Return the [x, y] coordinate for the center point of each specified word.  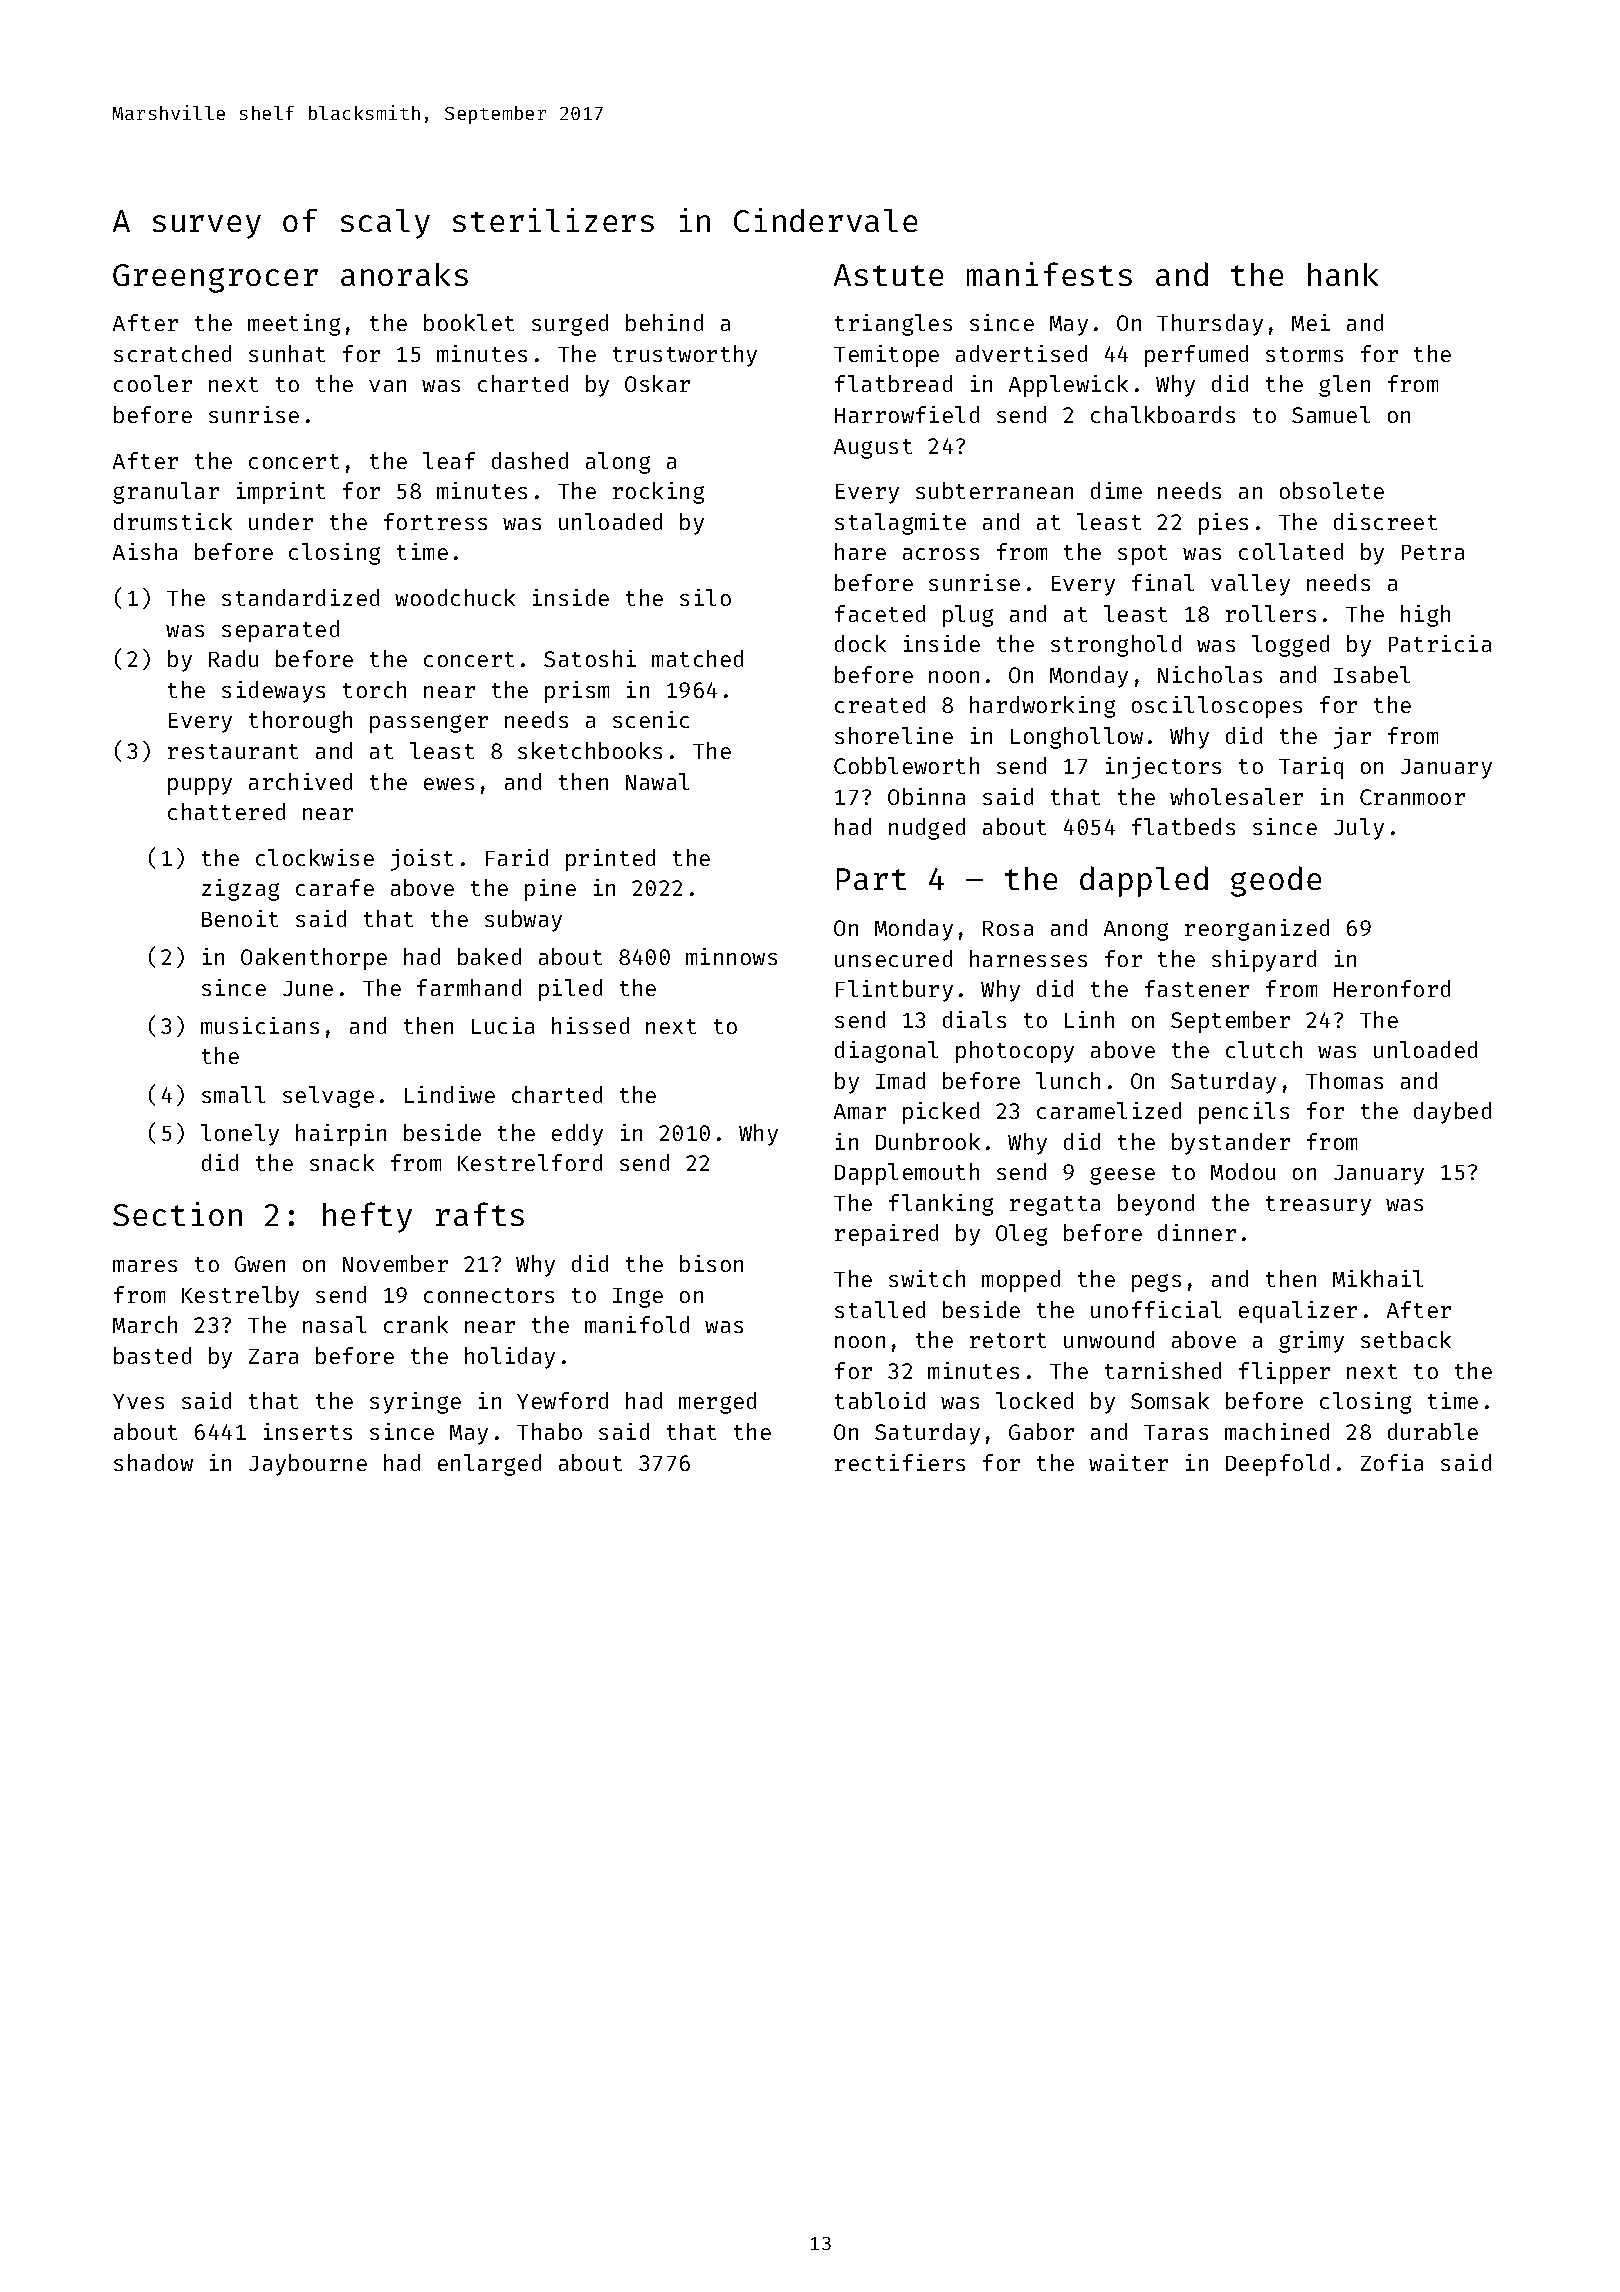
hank [1343, 274]
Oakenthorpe [314, 959]
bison [711, 1263]
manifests [1049, 274]
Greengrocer [215, 278]
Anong [1136, 931]
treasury [1318, 1206]
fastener [1197, 988]
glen [1344, 386]
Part [871, 879]
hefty [367, 1217]
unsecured [893, 958]
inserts [308, 1431]
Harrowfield [907, 414]
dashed [530, 460]
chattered [226, 811]
